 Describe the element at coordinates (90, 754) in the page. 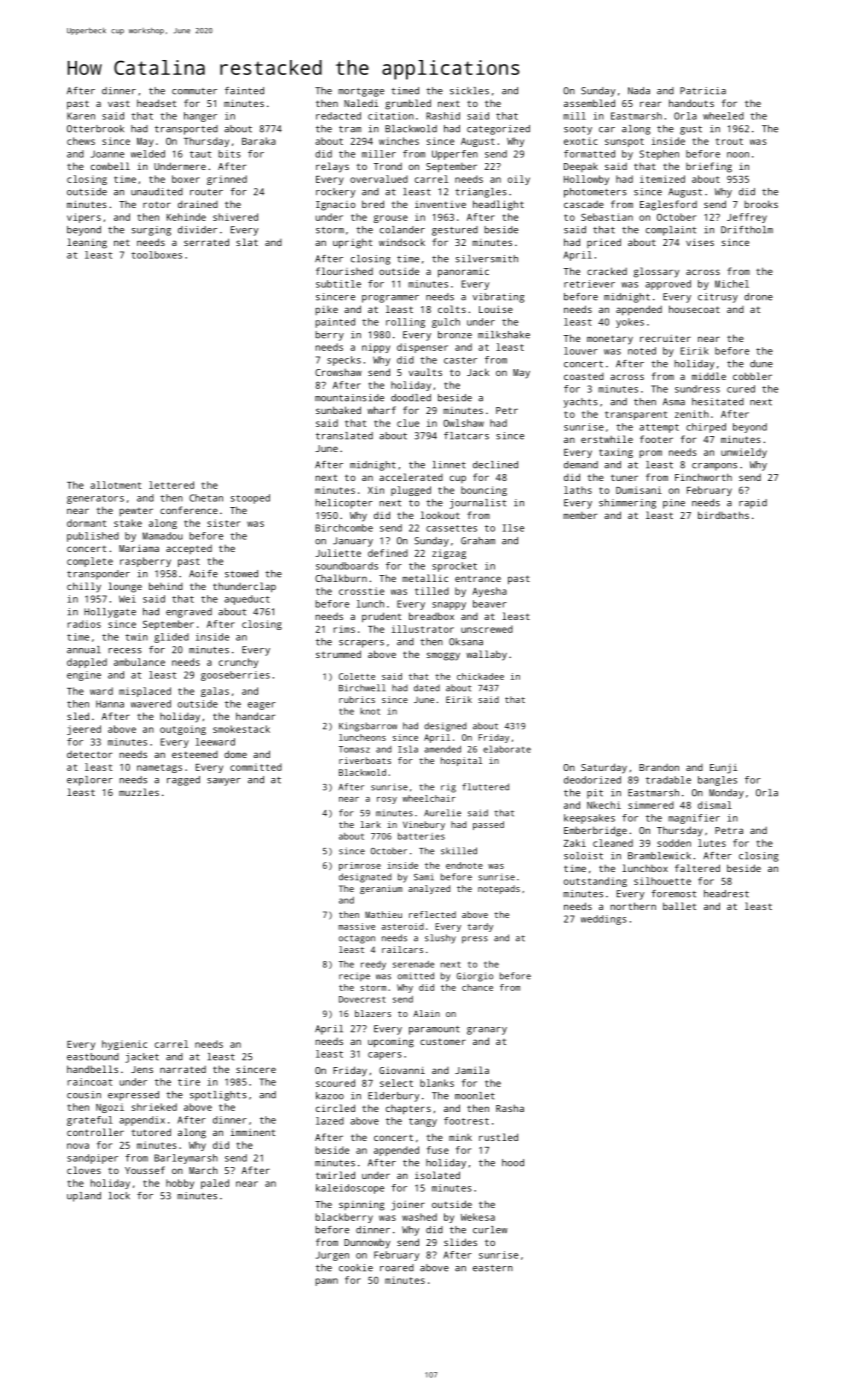

I see `detector` at that location.
